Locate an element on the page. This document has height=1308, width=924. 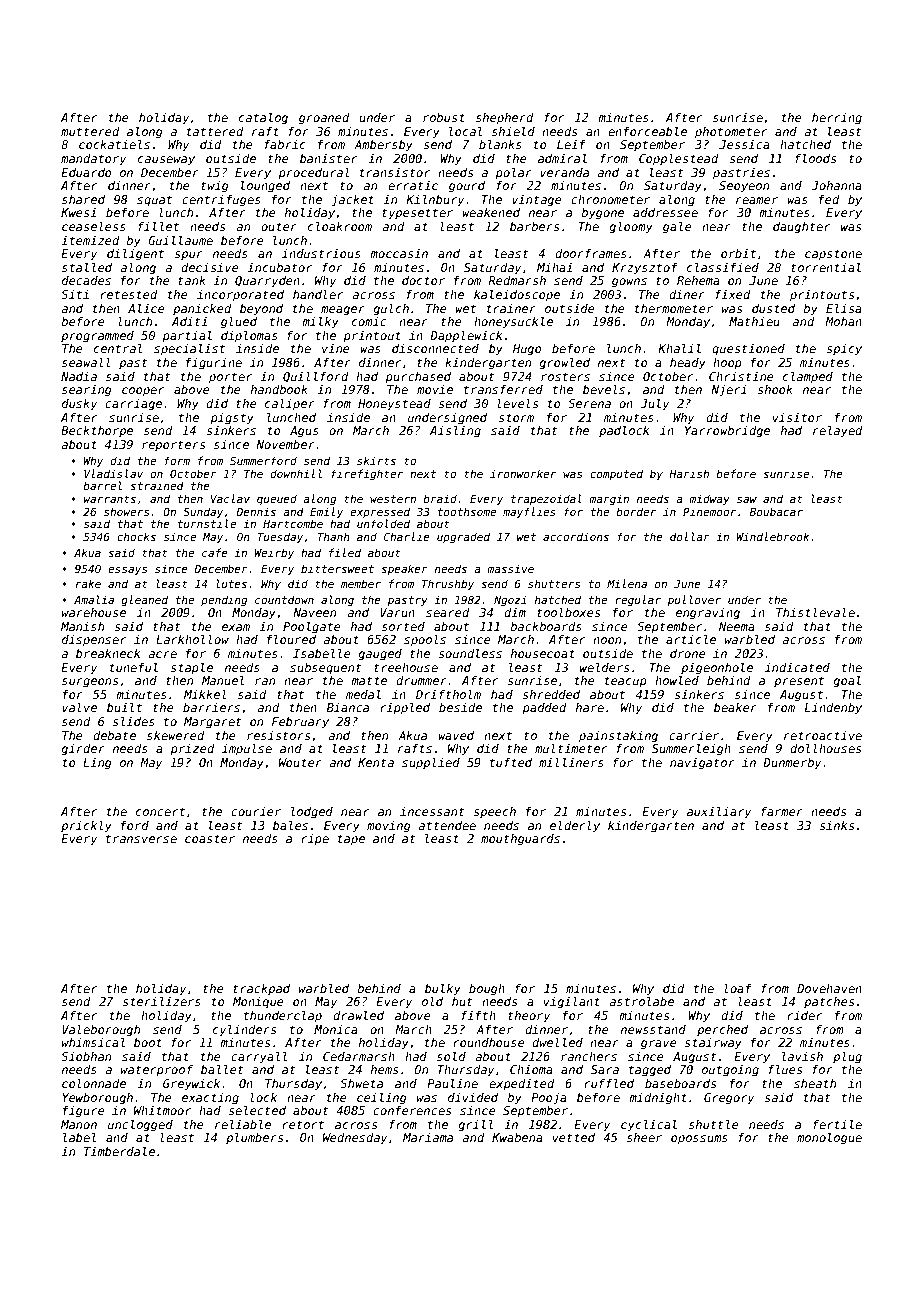
mouthguards is located at coordinates (520, 840).
